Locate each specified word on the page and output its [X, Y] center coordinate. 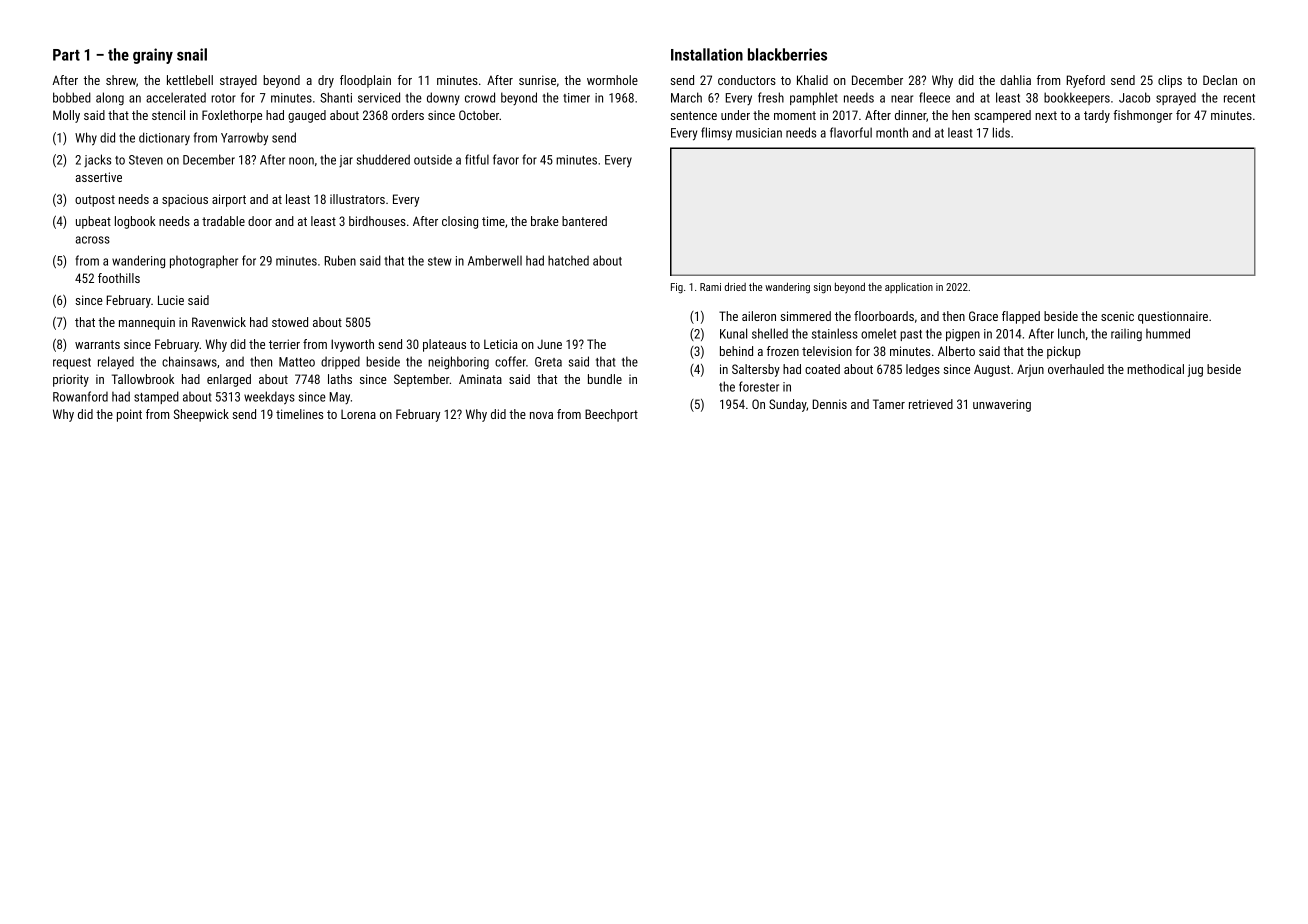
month [892, 132]
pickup [1064, 352]
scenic [1117, 316]
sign [822, 288]
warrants [97, 344]
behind [736, 351]
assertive [99, 177]
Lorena [358, 414]
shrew [121, 80]
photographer [204, 261]
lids [1001, 132]
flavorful [851, 132]
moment [795, 115]
